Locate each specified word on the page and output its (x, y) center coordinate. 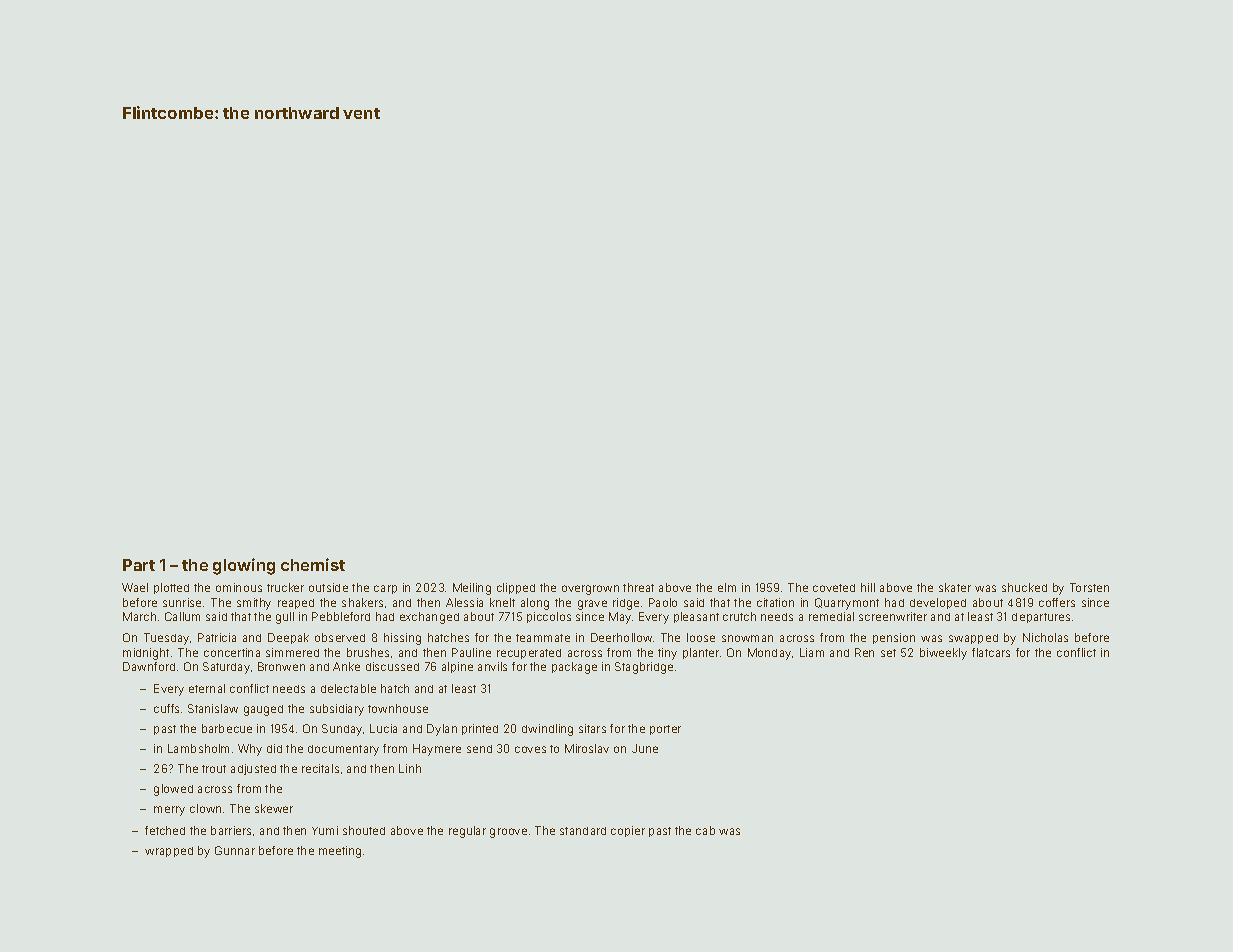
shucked (1024, 587)
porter (665, 730)
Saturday (226, 668)
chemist (313, 564)
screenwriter (893, 616)
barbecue (227, 728)
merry (169, 811)
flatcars (991, 652)
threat (638, 587)
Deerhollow (621, 637)
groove (508, 833)
